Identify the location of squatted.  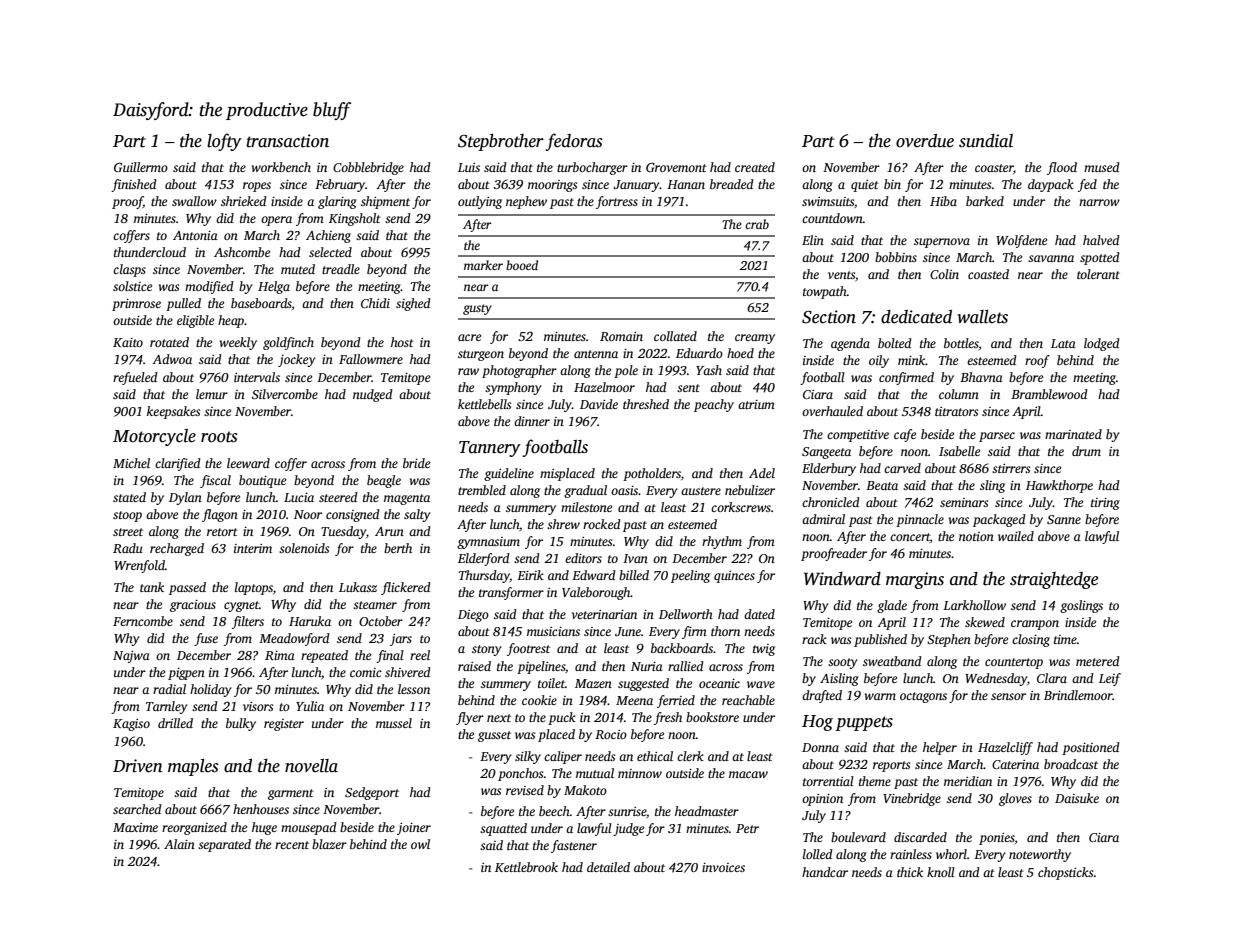
(503, 829).
